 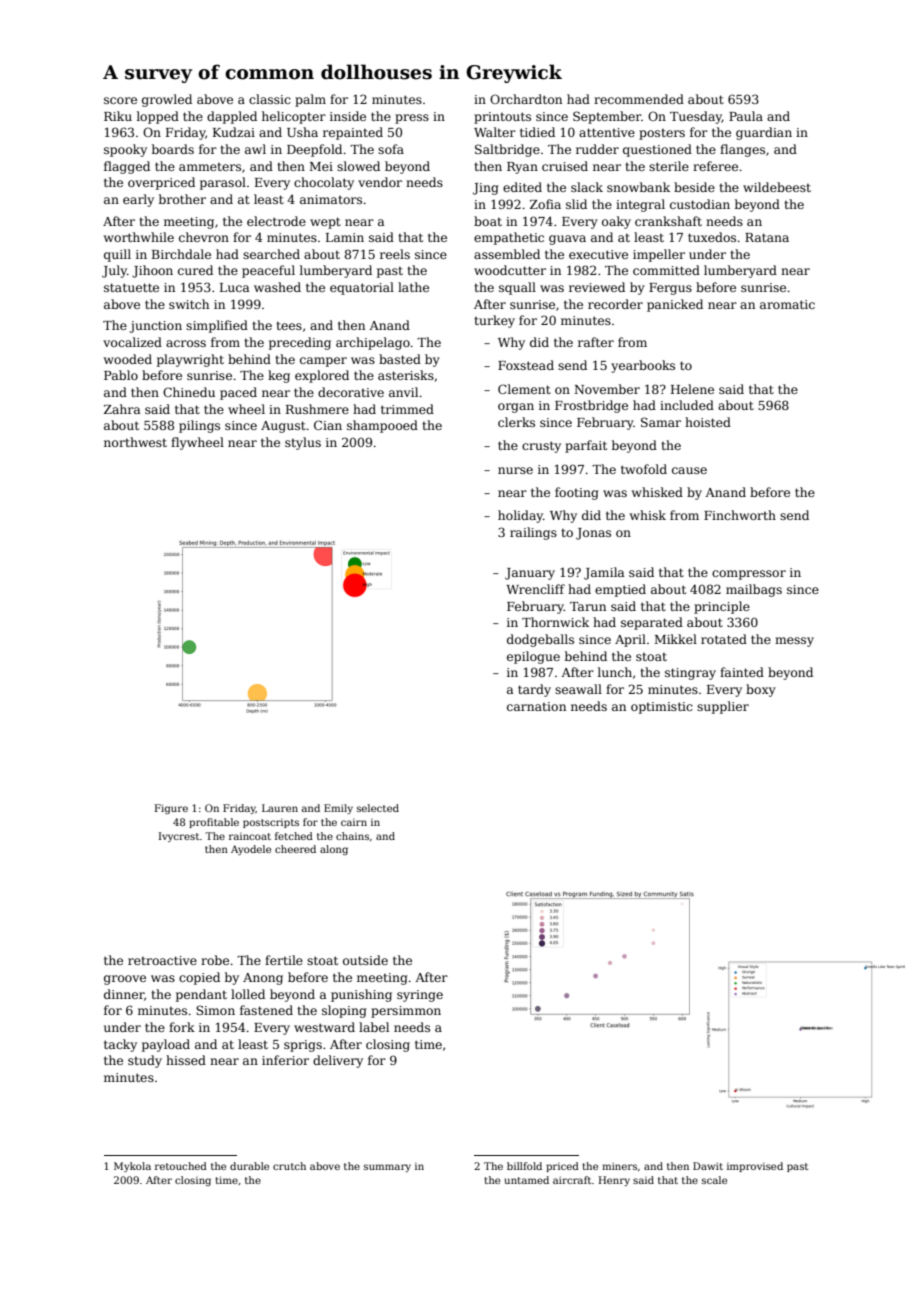 What do you see at coordinates (420, 996) in the document?
I see `syringe` at bounding box center [420, 996].
